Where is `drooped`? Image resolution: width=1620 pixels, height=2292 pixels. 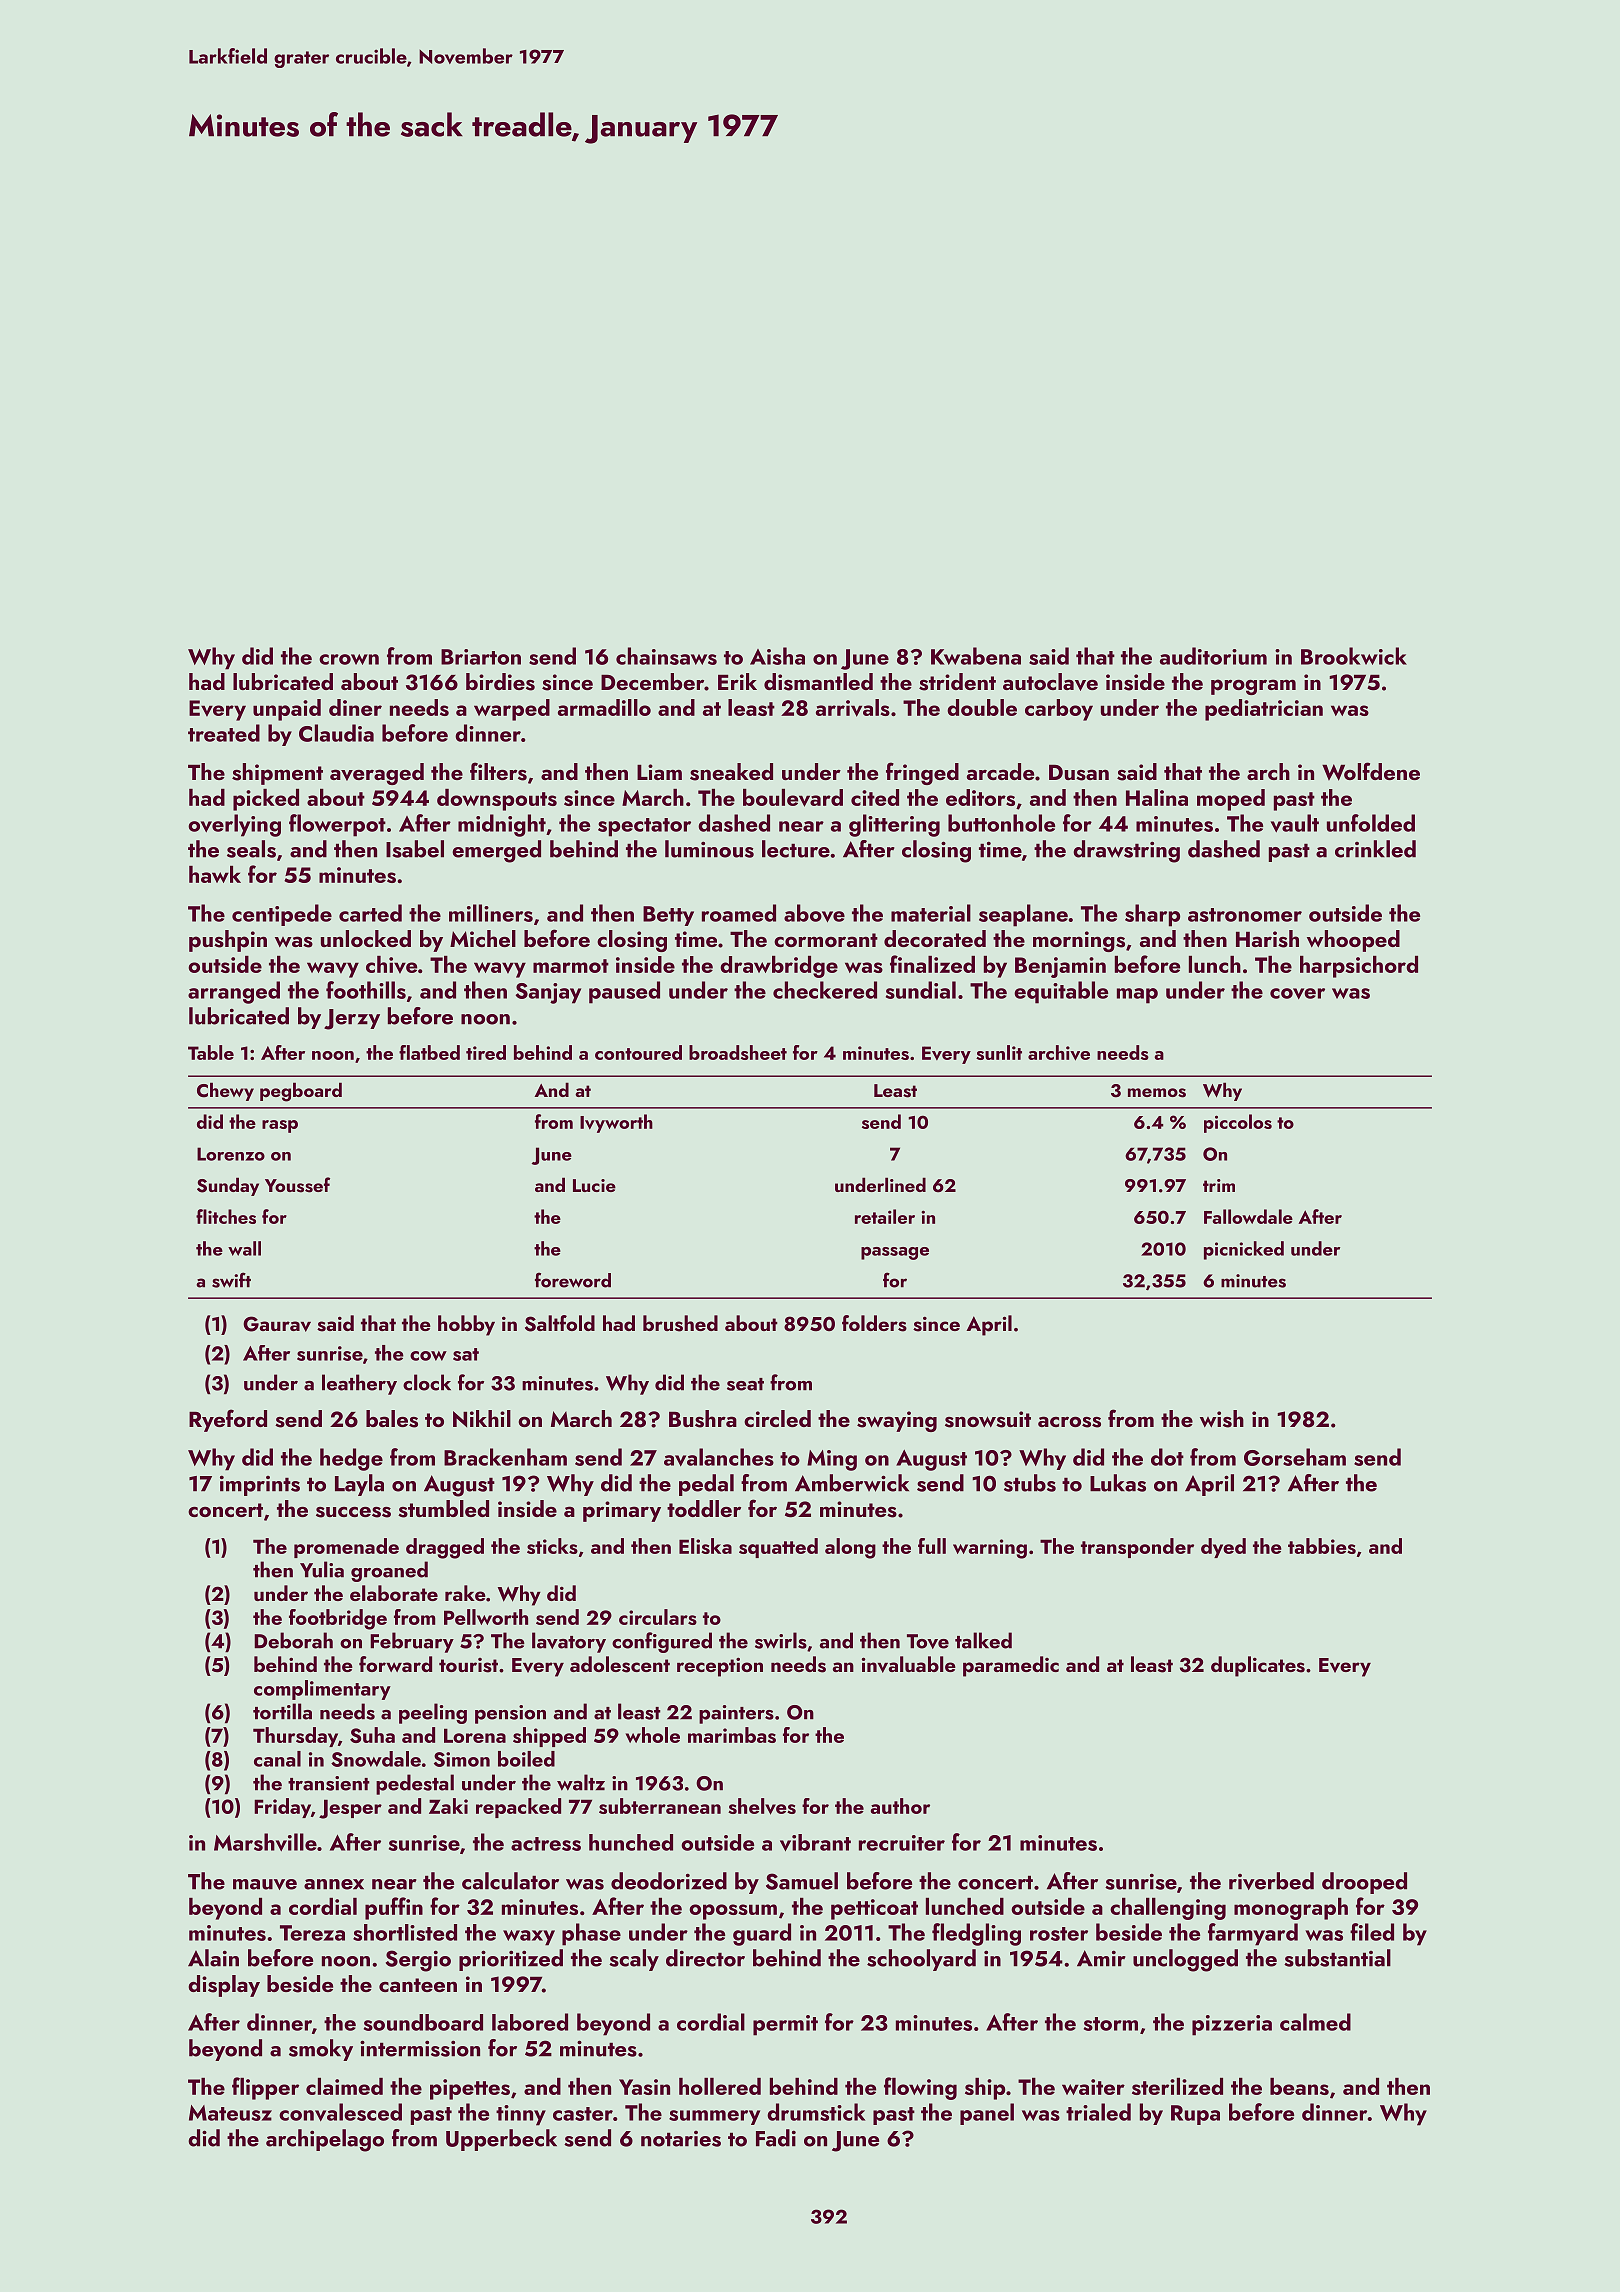 drooped is located at coordinates (1364, 1883).
